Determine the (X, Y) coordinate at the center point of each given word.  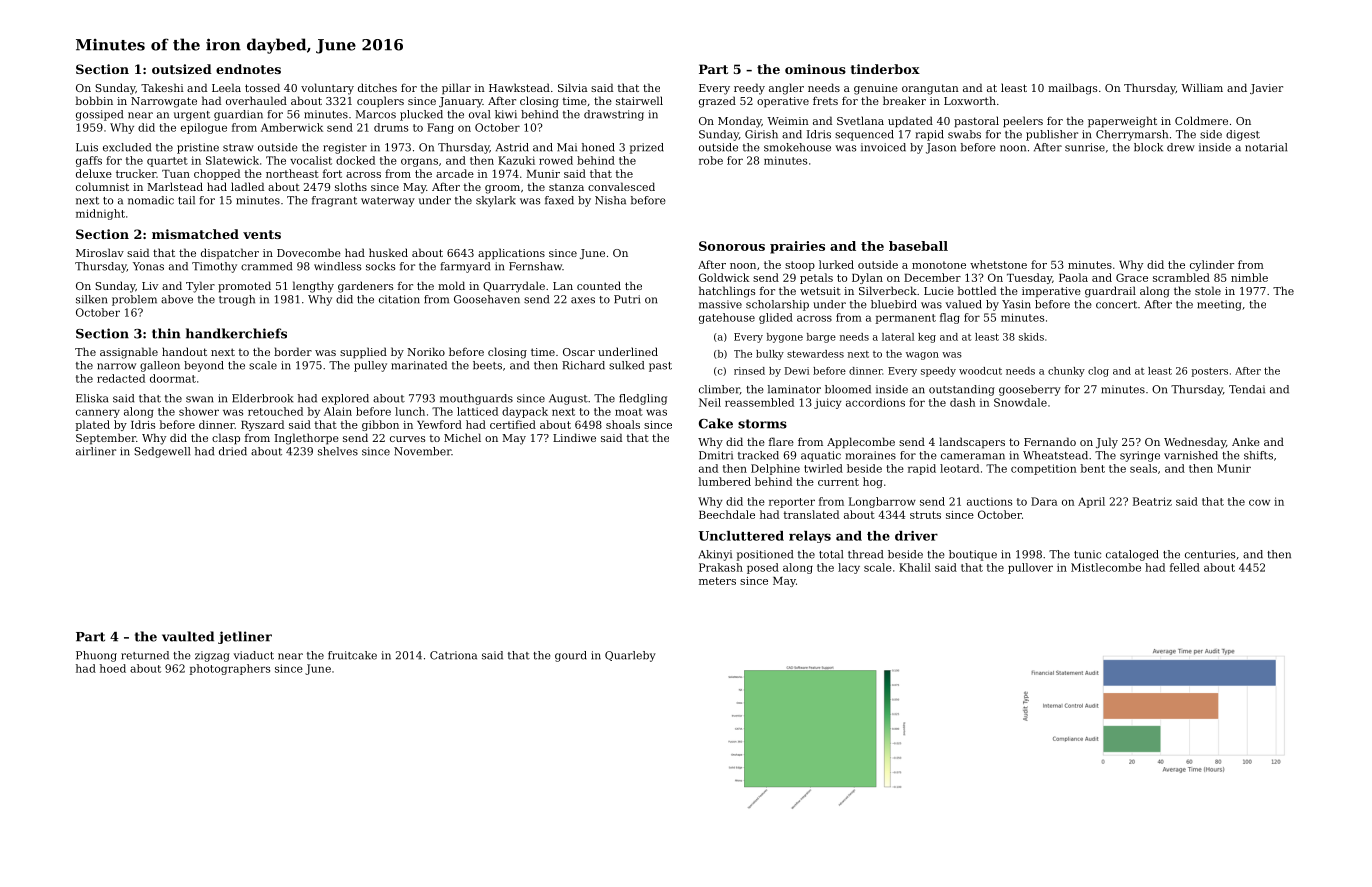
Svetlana (860, 120)
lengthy (313, 287)
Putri (627, 299)
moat (629, 412)
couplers (380, 102)
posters (1210, 372)
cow (1259, 502)
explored (345, 399)
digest (1243, 135)
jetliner (245, 637)
